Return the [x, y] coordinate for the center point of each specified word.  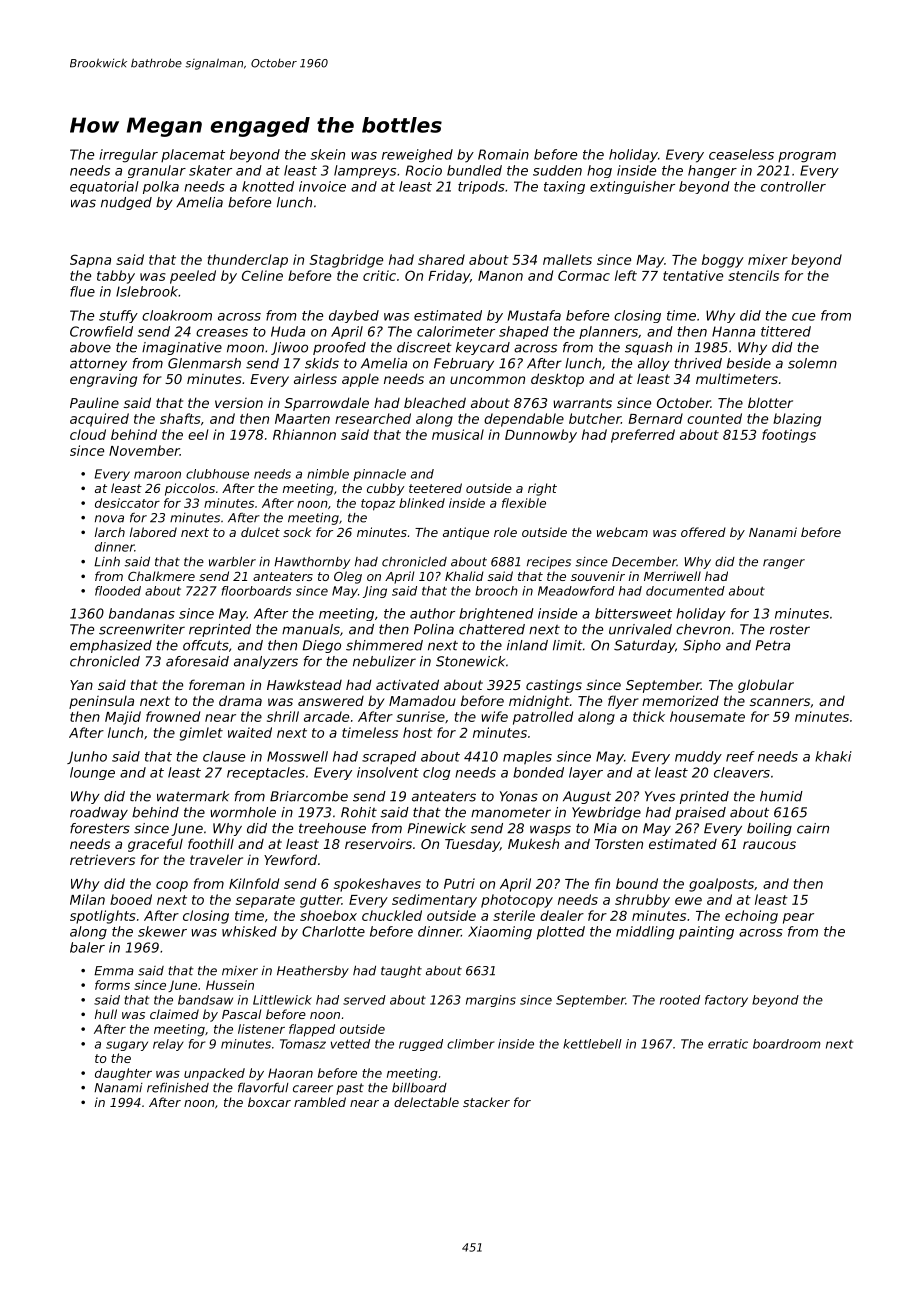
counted [714, 418]
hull [106, 1014]
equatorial [104, 187]
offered [703, 532]
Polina [434, 629]
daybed [354, 316]
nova [109, 519]
